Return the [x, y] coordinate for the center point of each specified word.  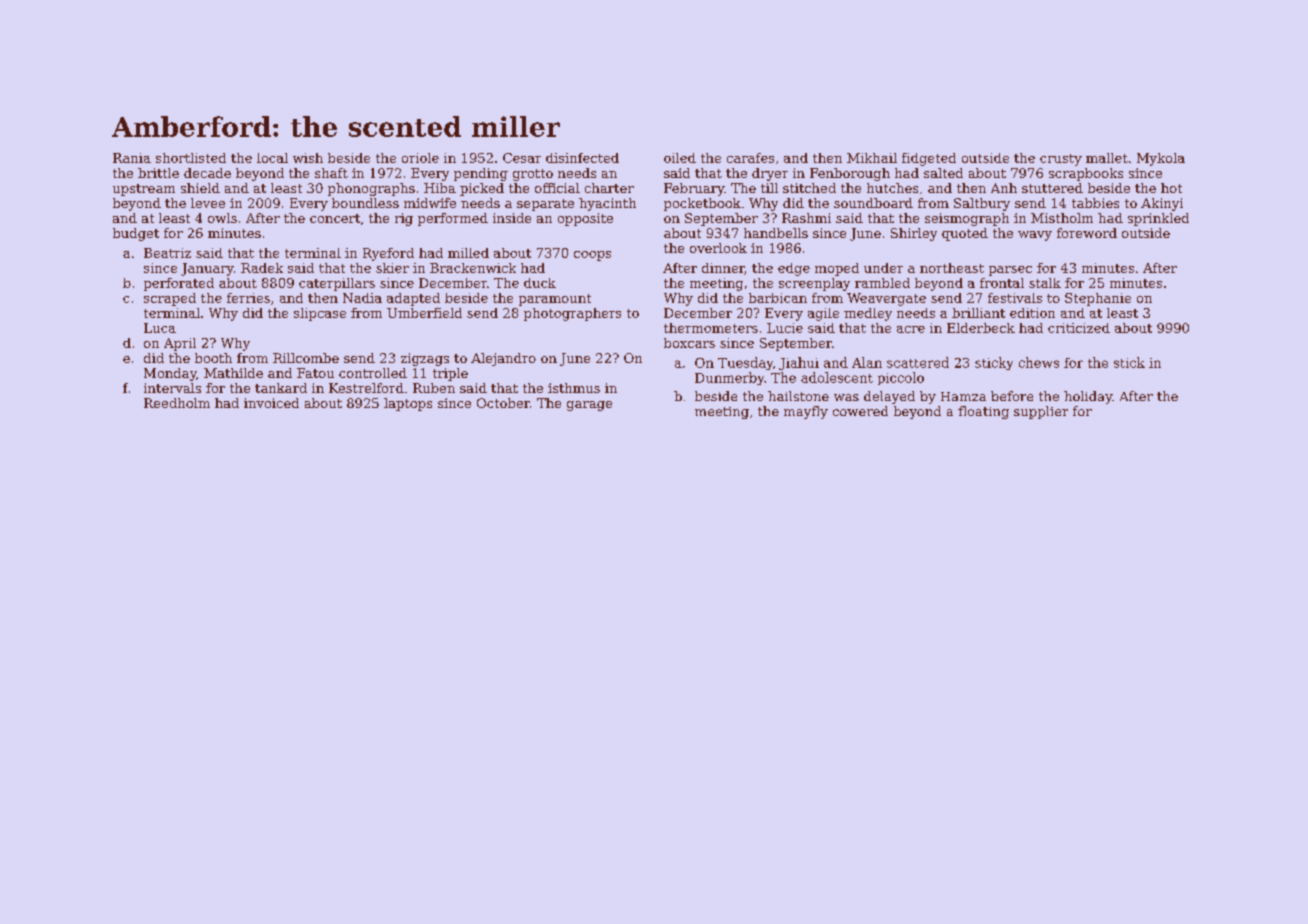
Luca [160, 328]
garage [589, 406]
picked [482, 189]
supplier [1041, 412]
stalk [1045, 283]
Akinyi [1162, 204]
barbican [778, 298]
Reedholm [177, 403]
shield [200, 188]
